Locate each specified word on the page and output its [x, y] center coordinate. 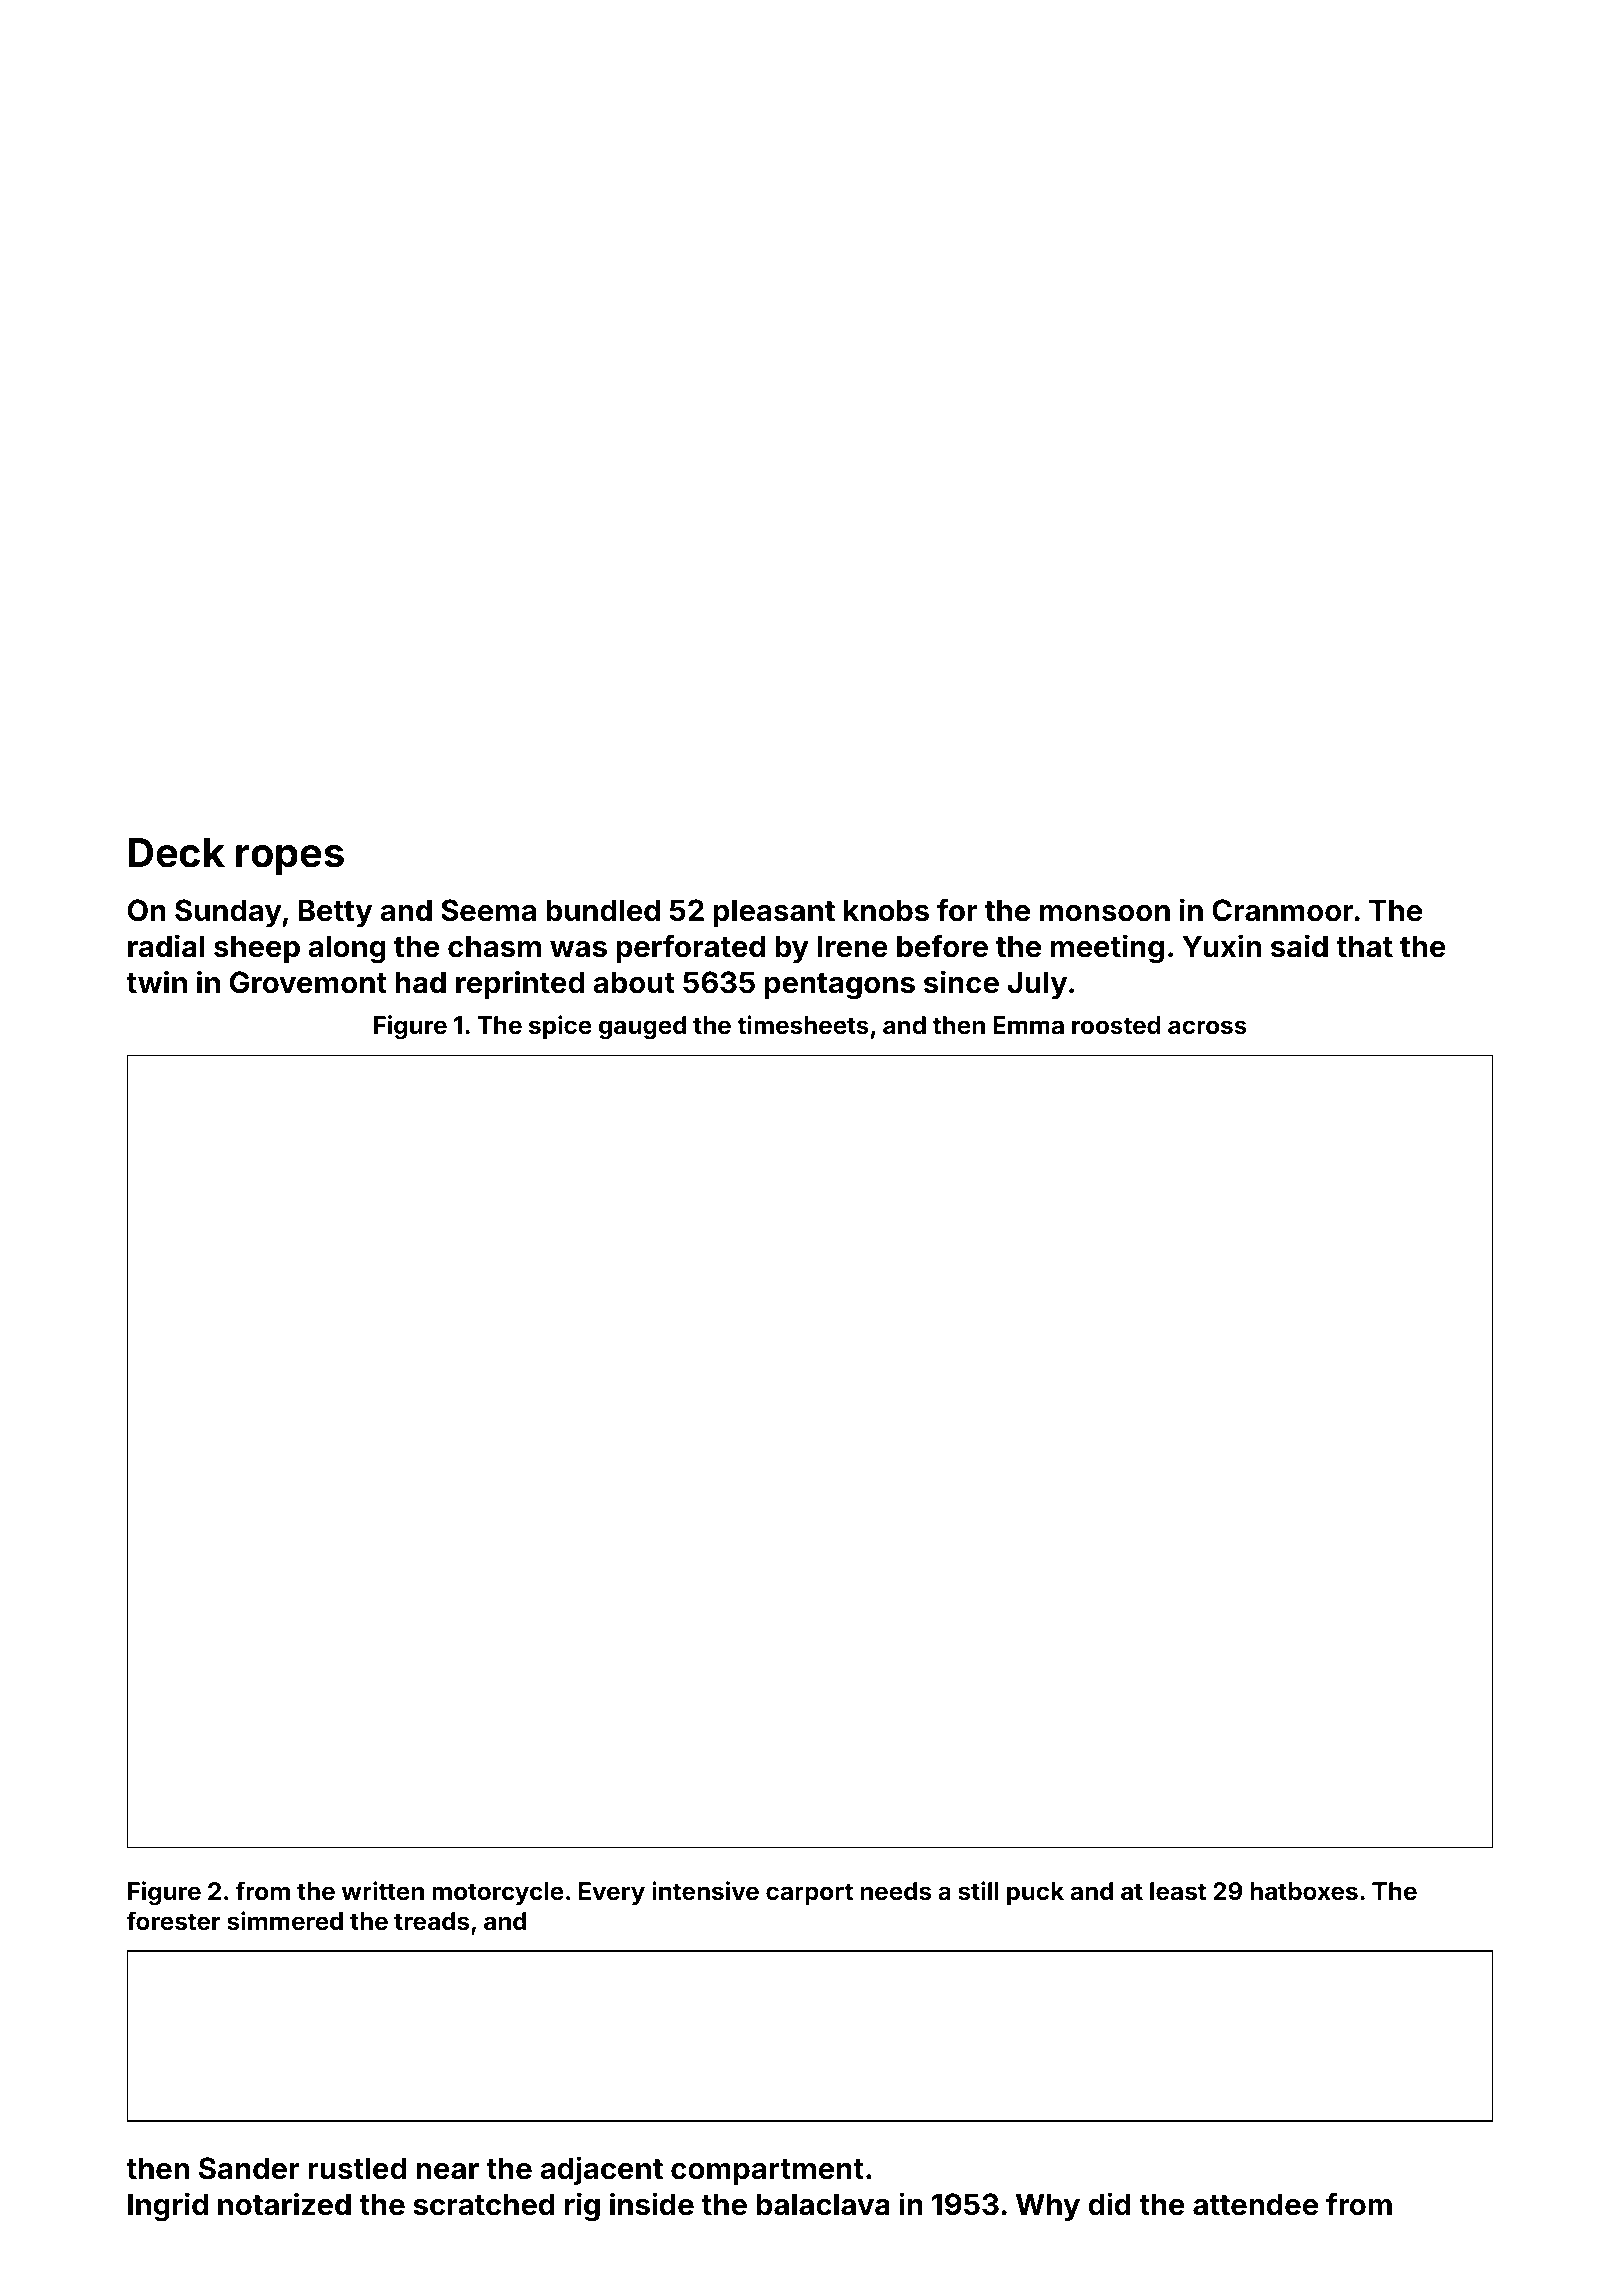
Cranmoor [1283, 910]
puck [1035, 1893]
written [383, 1891]
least [1178, 1891]
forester [173, 1921]
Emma [1028, 1025]
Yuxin [1221, 945]
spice [560, 1027]
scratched [484, 2204]
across [1207, 1027]
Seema [488, 910]
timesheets [803, 1025]
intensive [705, 1891]
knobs [886, 910]
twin [157, 981]
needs [896, 1891]
